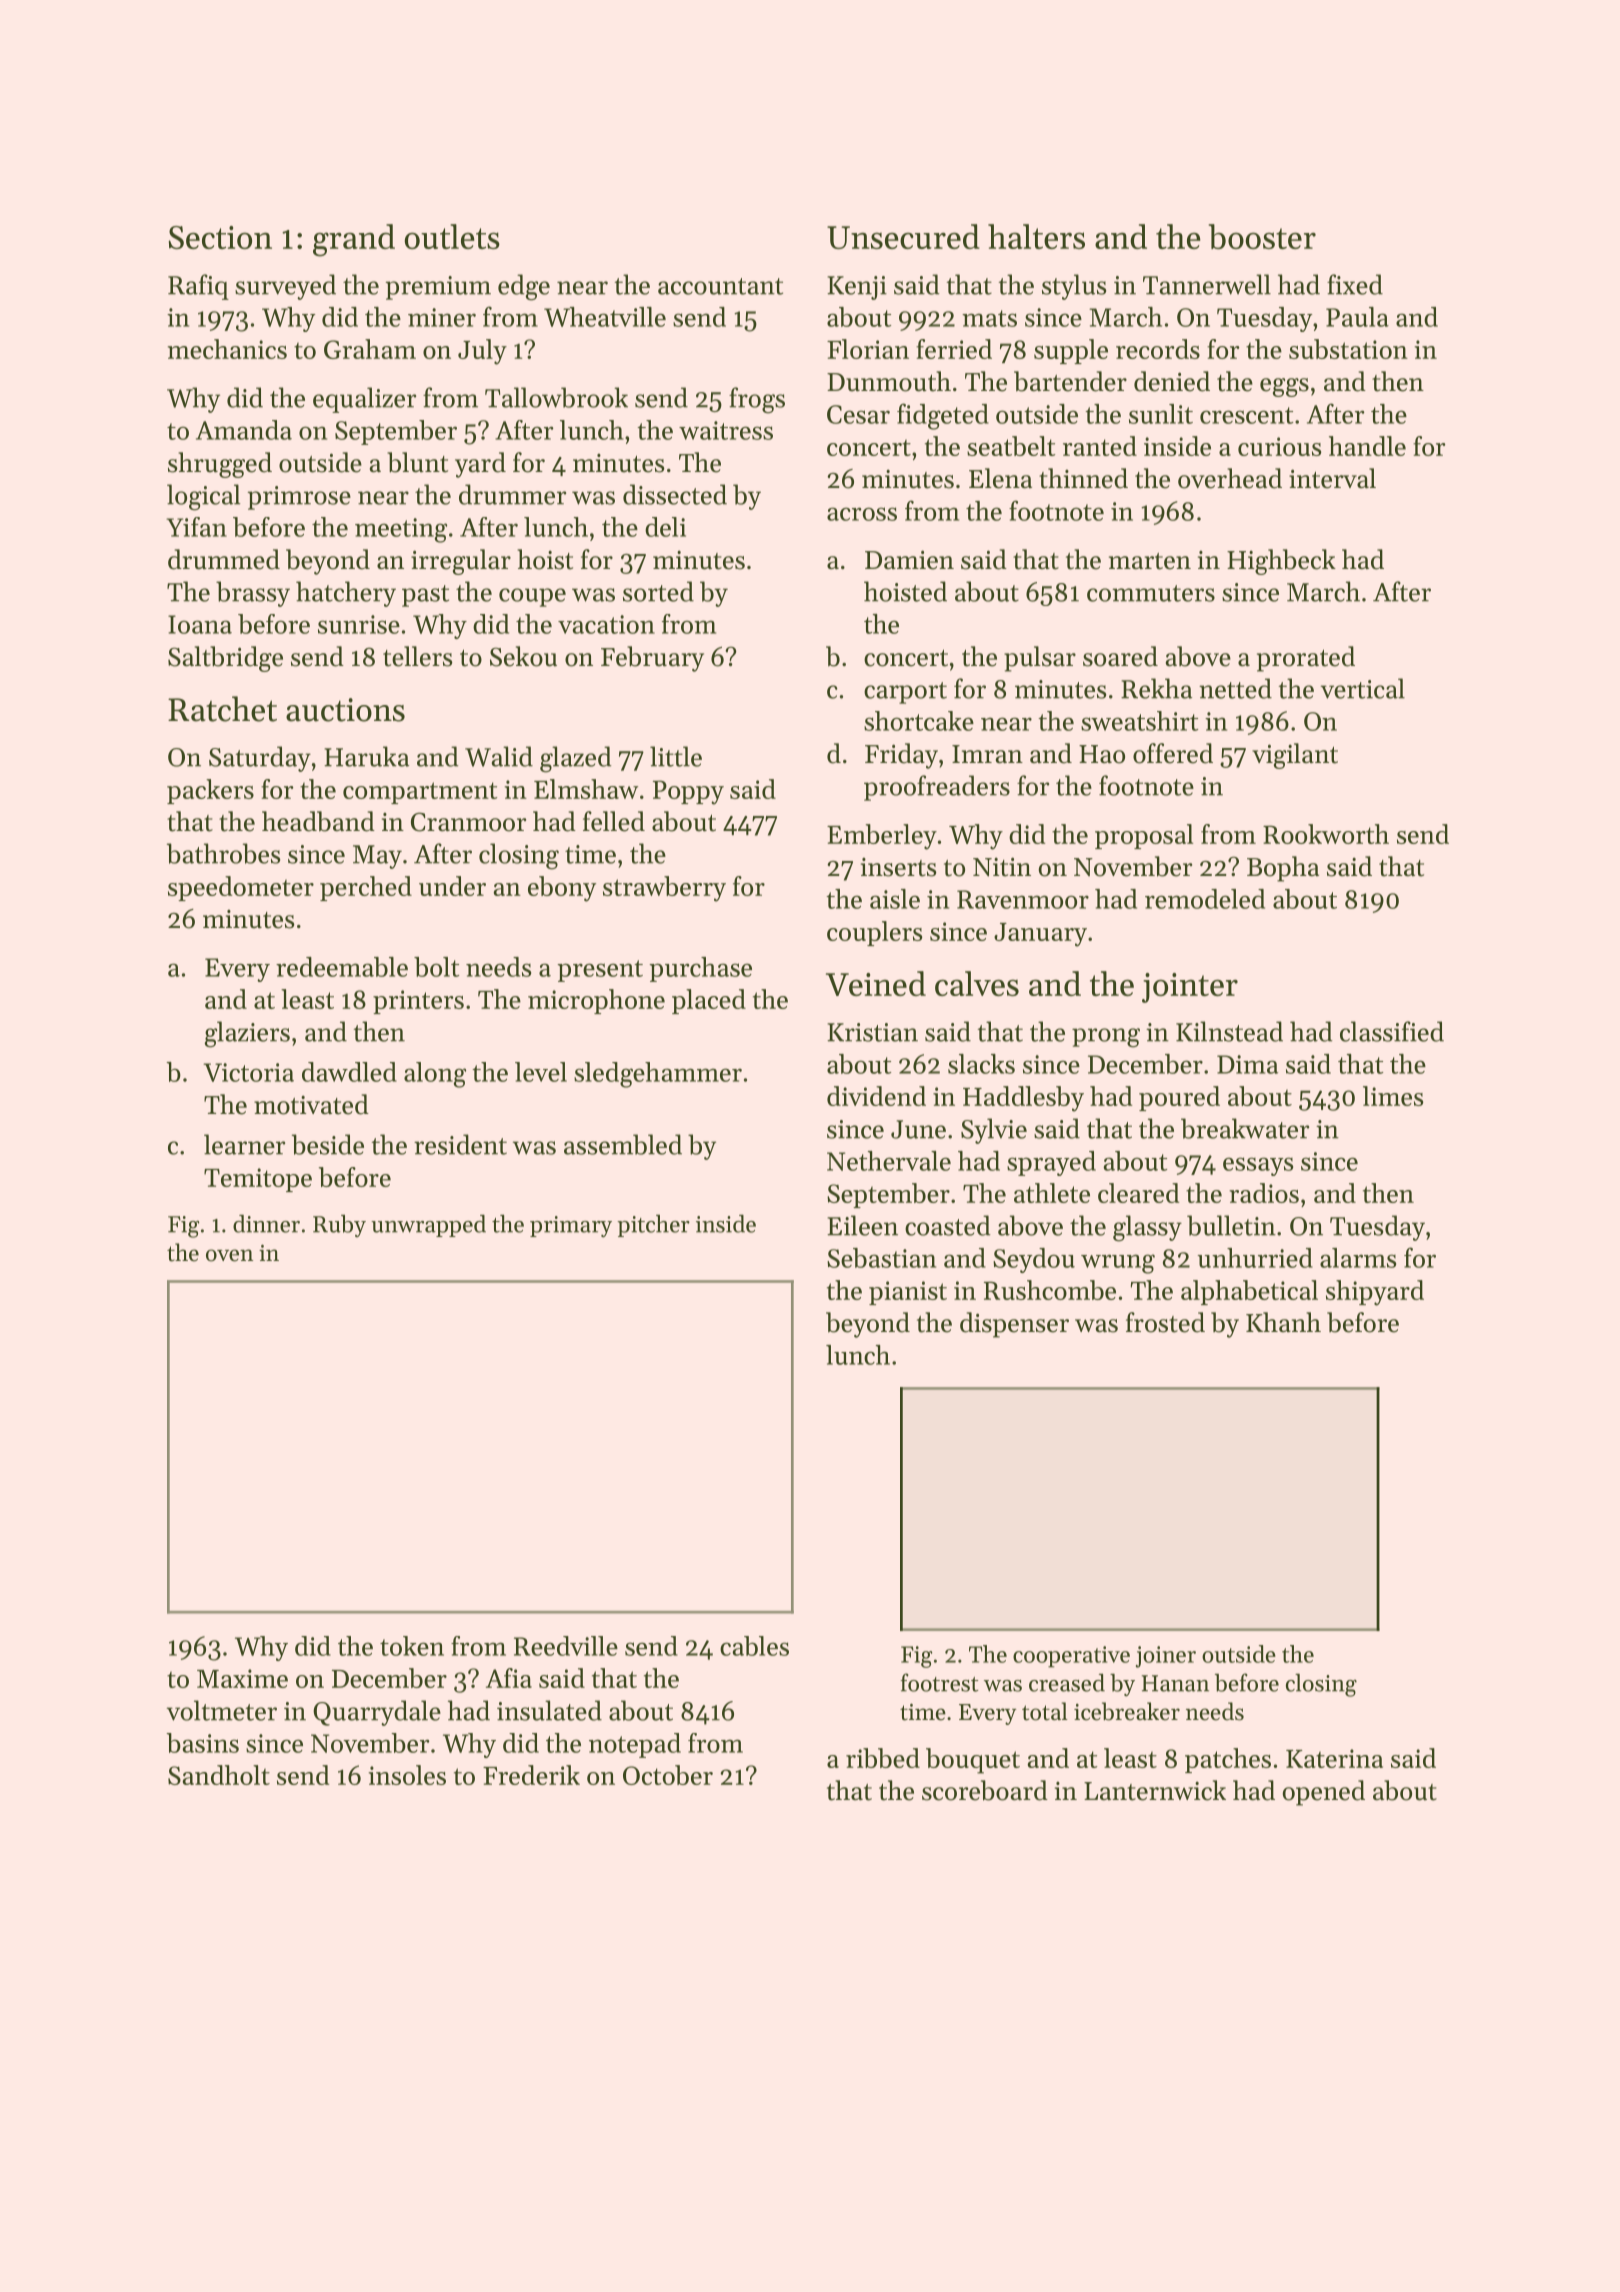 The height and width of the screenshot is (2292, 1620). Describe the element at coordinates (1363, 688) in the screenshot. I see `vertical` at that location.
